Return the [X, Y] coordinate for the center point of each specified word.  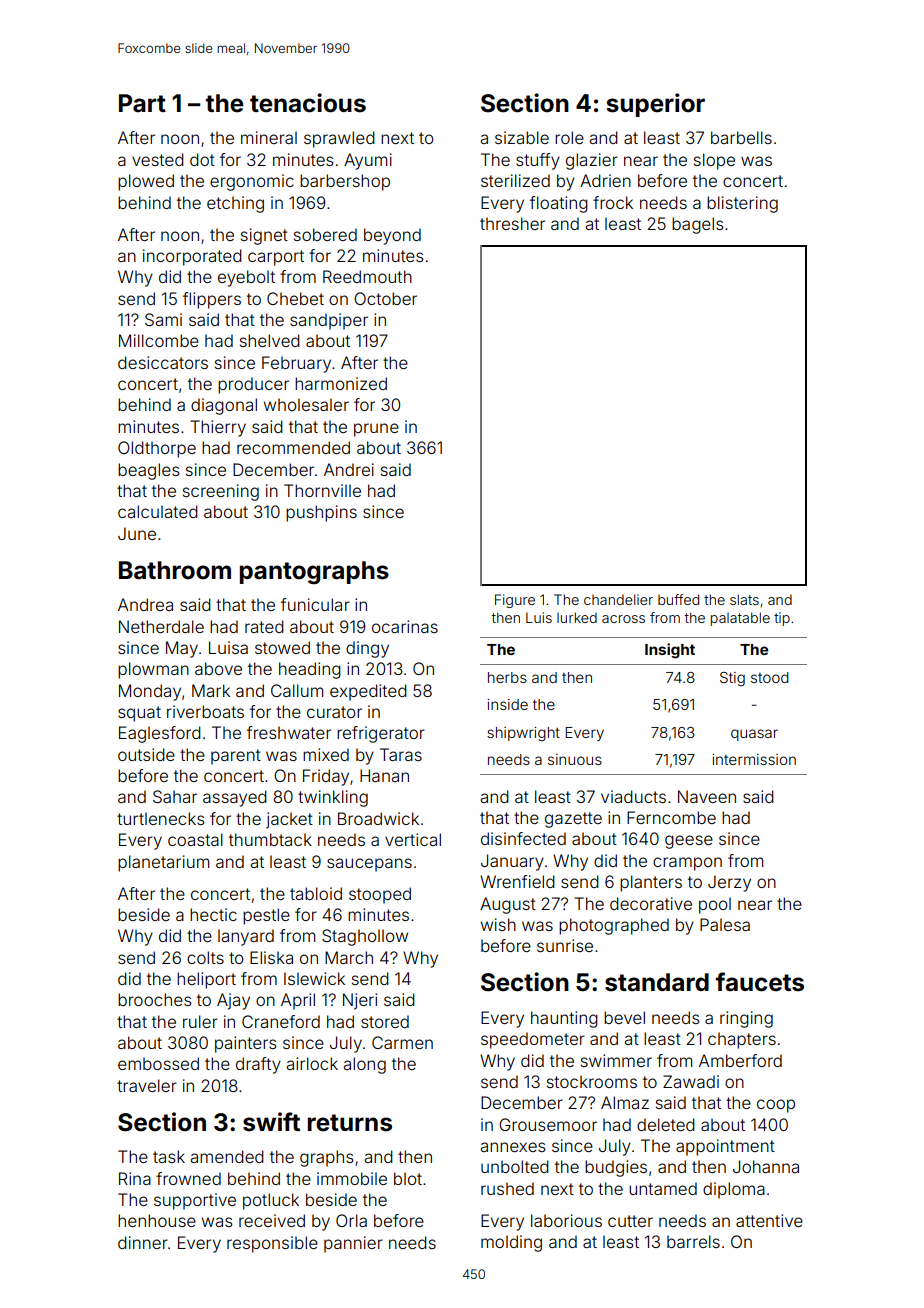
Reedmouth [367, 276]
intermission [754, 759]
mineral [269, 137]
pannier [353, 1244]
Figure [515, 601]
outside [146, 754]
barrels [693, 1241]
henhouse [157, 1220]
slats [744, 599]
